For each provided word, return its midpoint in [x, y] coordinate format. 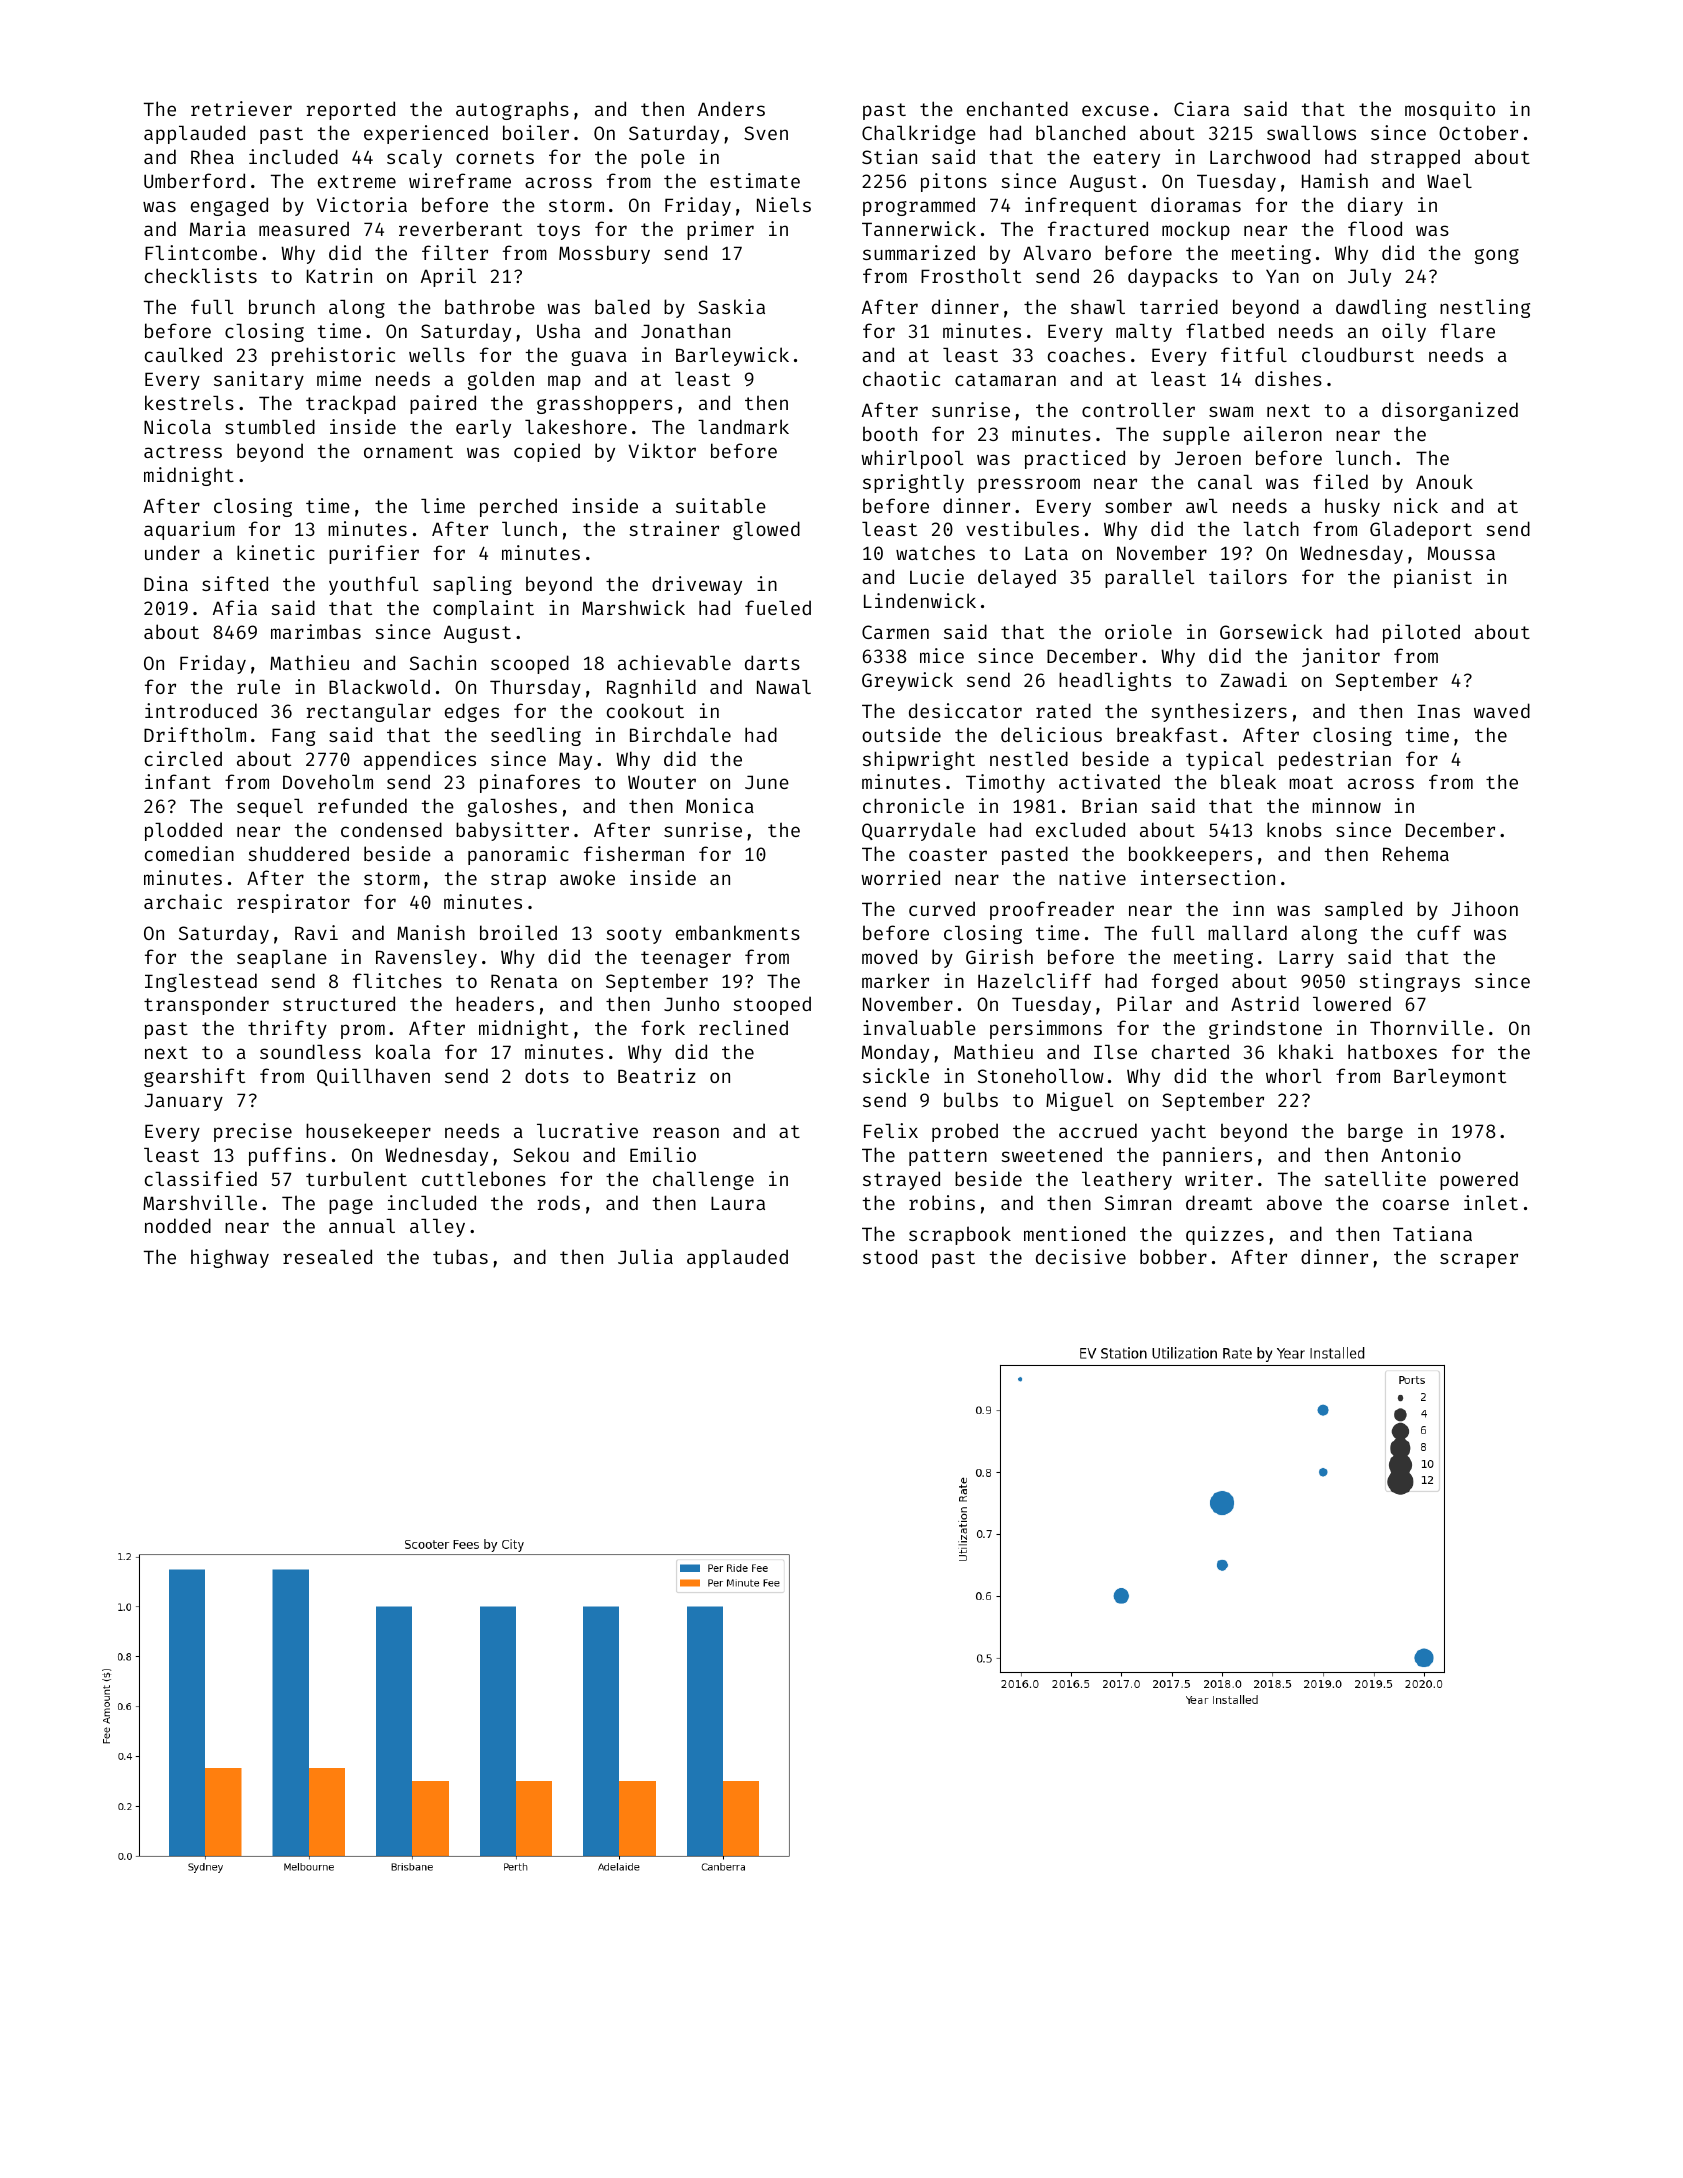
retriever [241, 108]
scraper [1479, 1260]
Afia [235, 607]
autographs [512, 110]
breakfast [1167, 734]
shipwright [919, 760]
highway [230, 1258]
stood [890, 1256]
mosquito [1450, 110]
